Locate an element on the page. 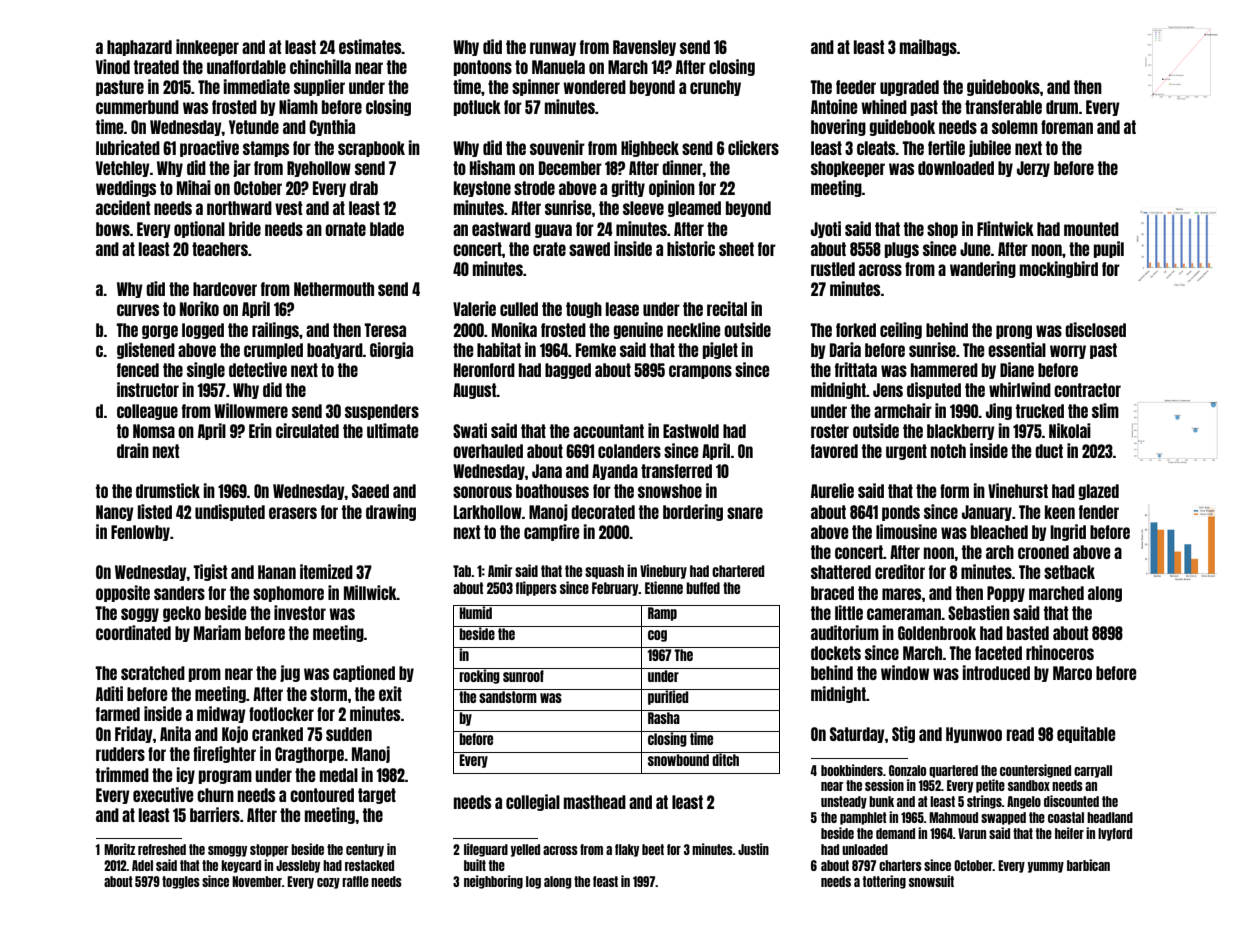 The image size is (1233, 952). Ingrid is located at coordinates (1068, 532).
